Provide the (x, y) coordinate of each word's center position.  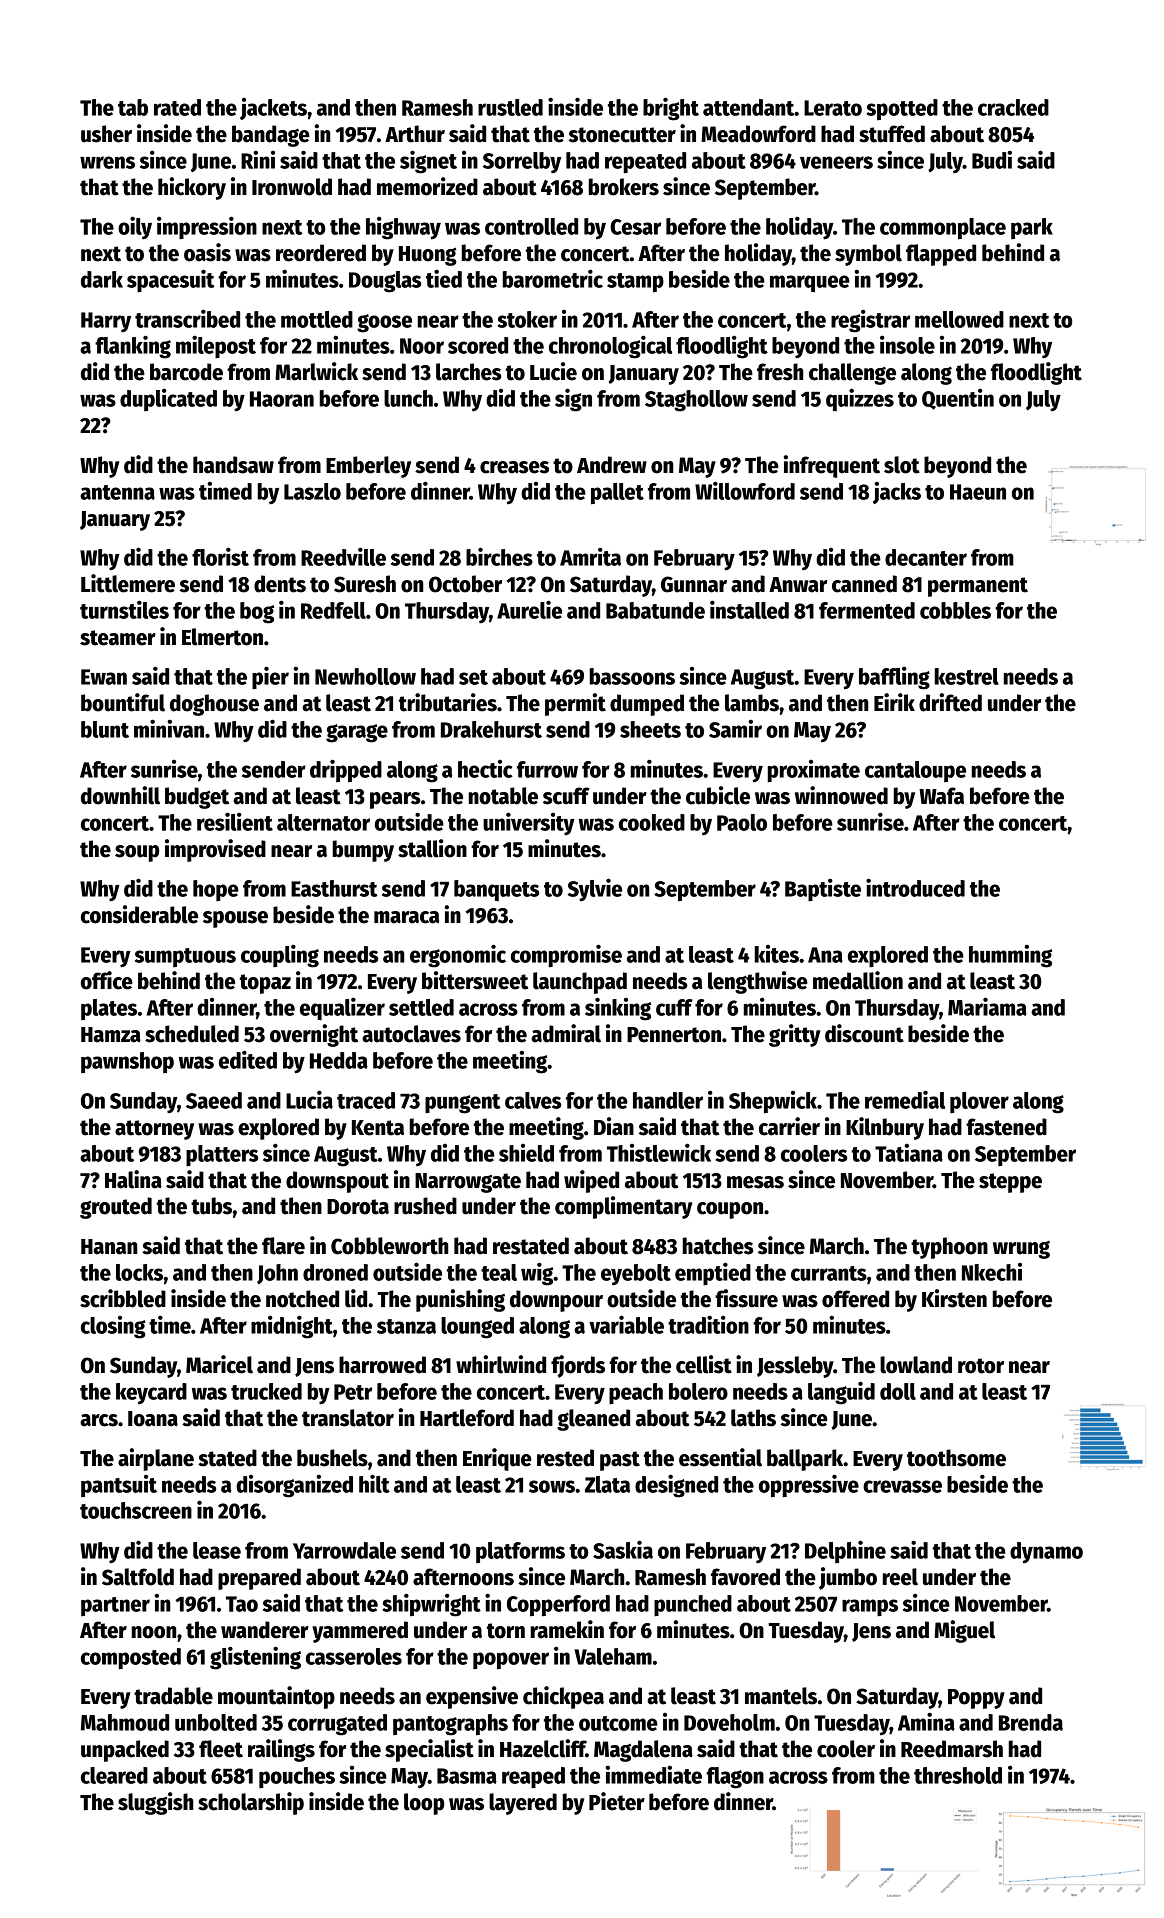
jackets (273, 109)
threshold (958, 1775)
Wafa (941, 796)
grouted (116, 1208)
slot (902, 465)
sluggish (155, 1803)
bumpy (363, 851)
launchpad (580, 983)
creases (514, 467)
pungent (463, 1104)
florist (220, 556)
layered (523, 1804)
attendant (749, 107)
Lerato (833, 108)
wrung (1021, 1250)
